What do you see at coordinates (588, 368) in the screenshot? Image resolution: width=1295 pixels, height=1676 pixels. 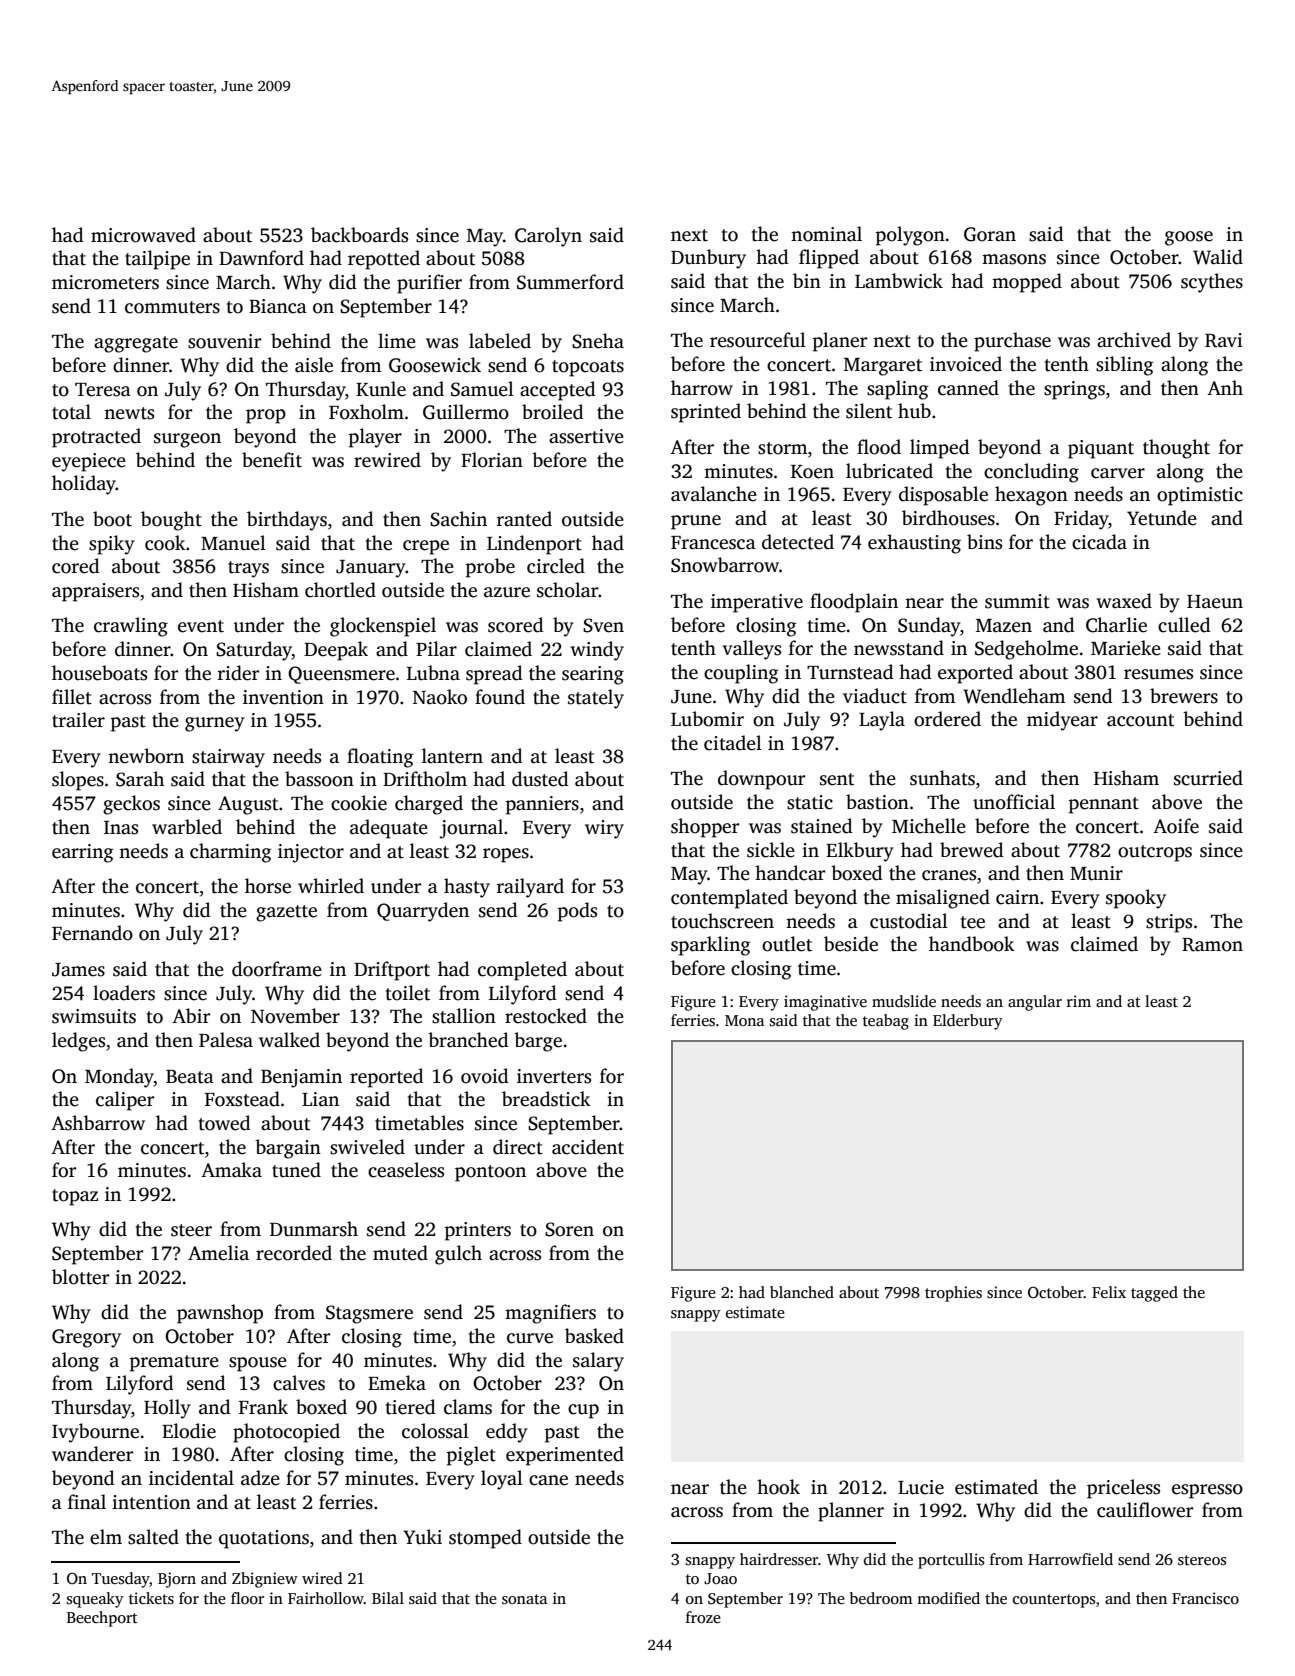 I see `topcoats` at bounding box center [588, 368].
